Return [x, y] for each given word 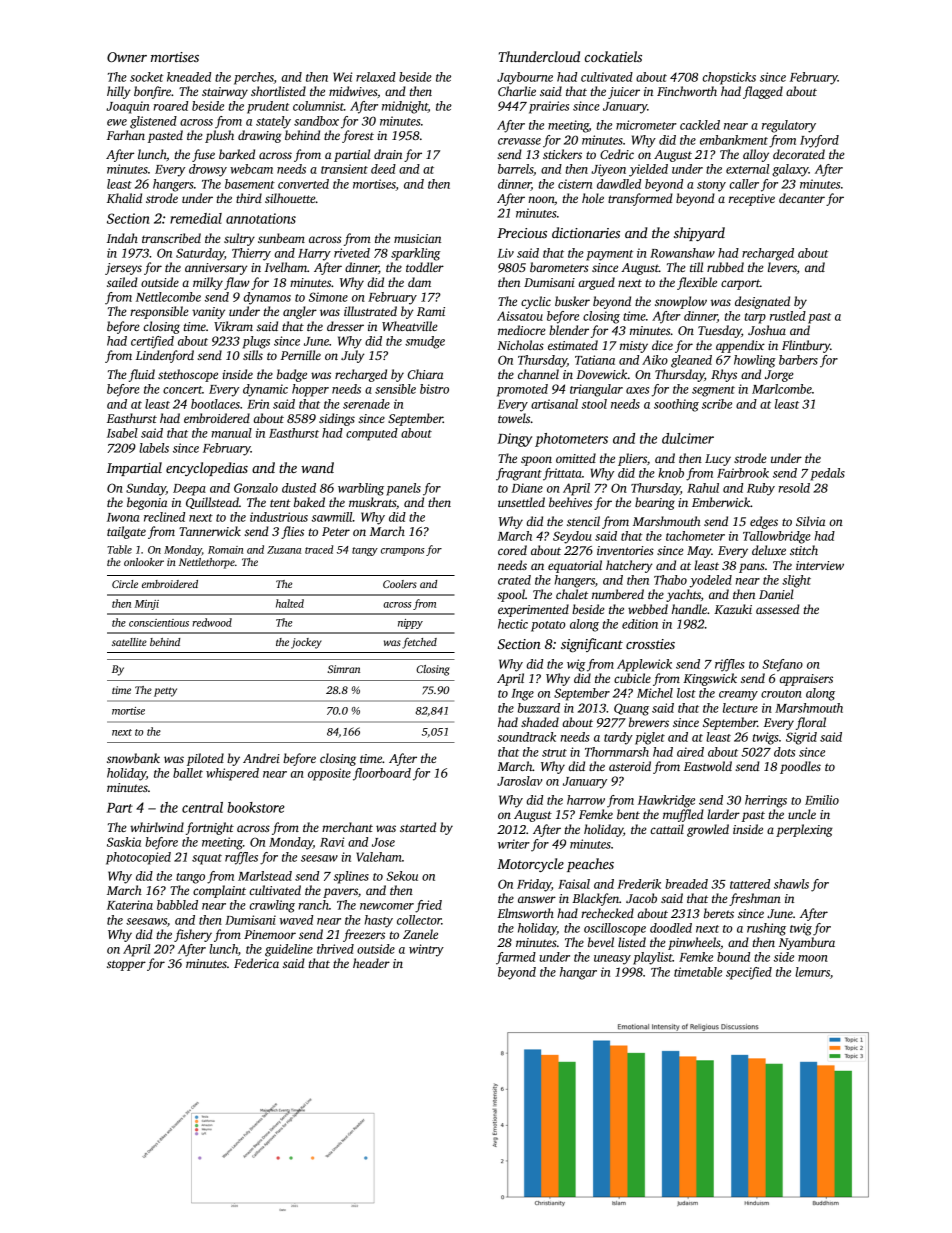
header [371, 963]
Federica [256, 963]
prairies [549, 107]
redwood [212, 622]
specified [749, 973]
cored [512, 550]
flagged [763, 92]
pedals [828, 474]
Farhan [126, 135]
